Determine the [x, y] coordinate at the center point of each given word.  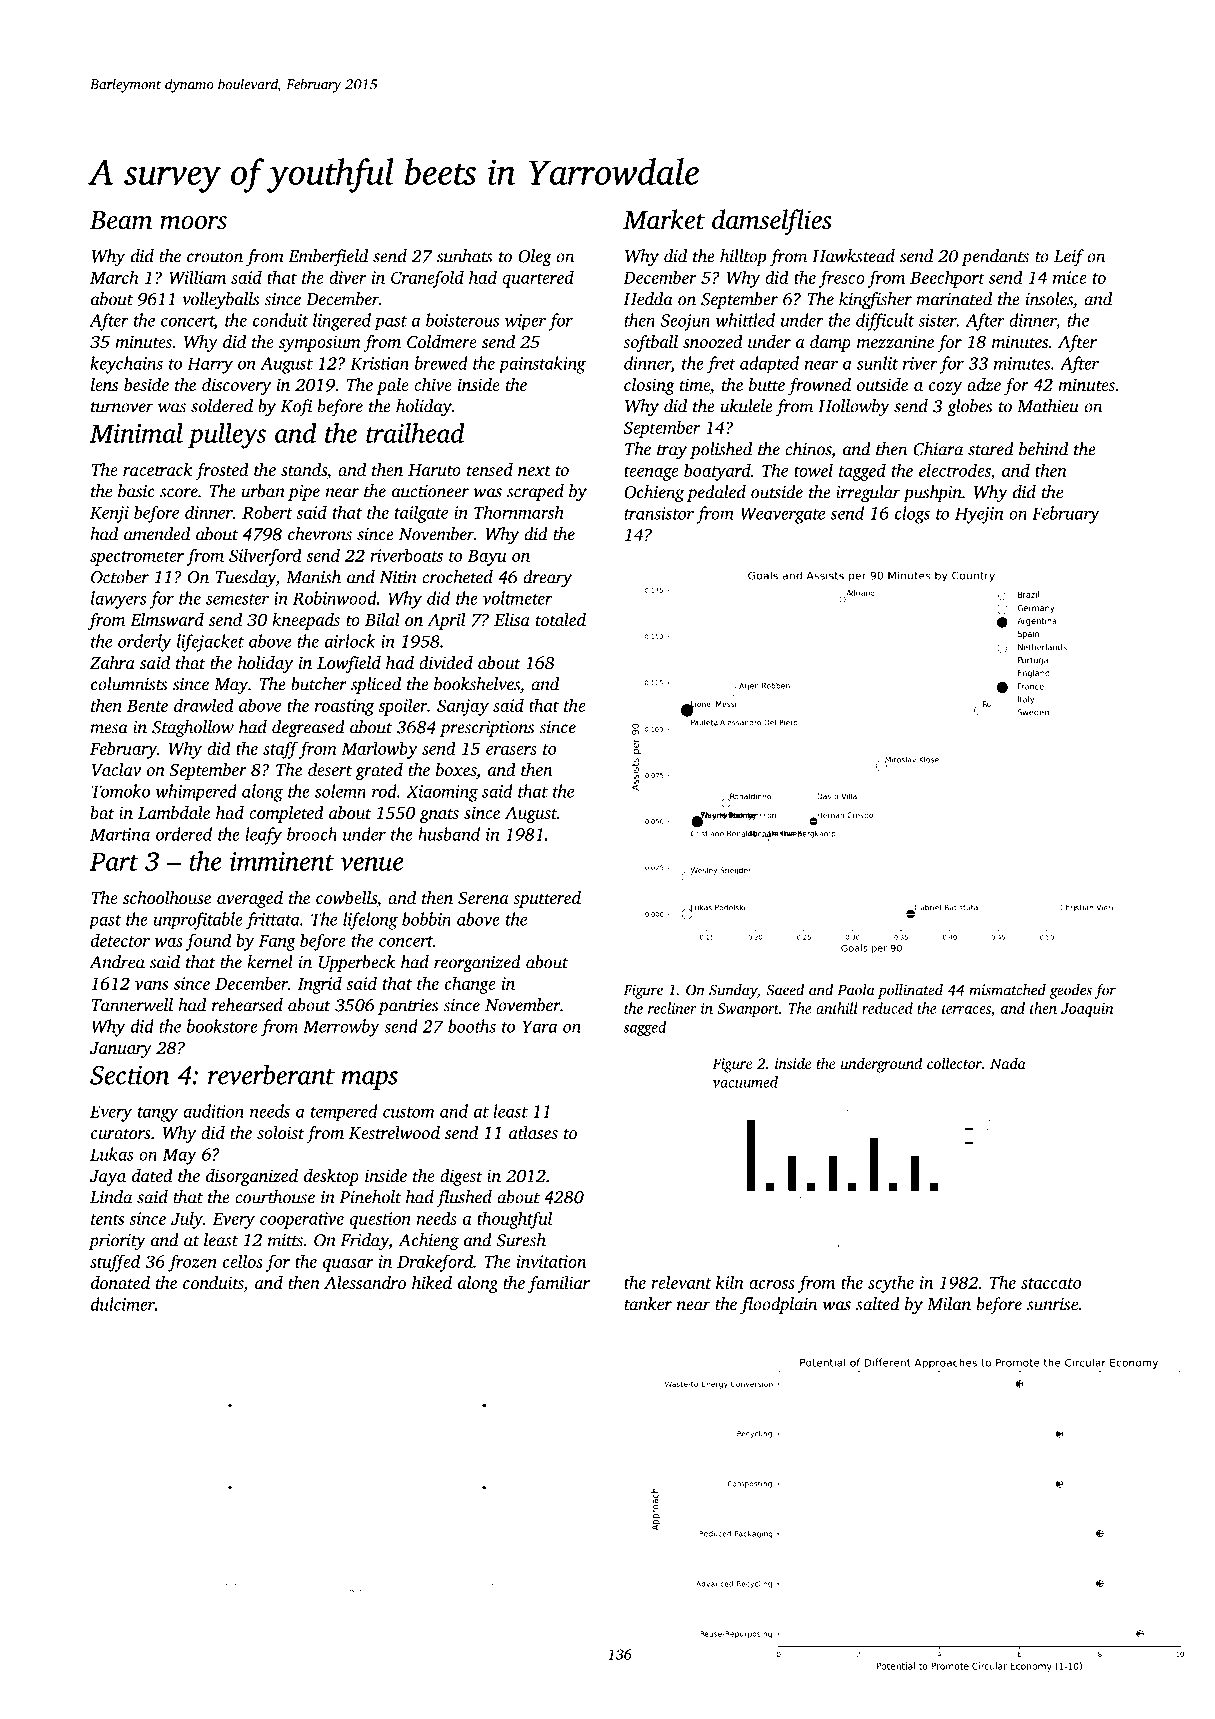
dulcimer [123, 1304]
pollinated [910, 991]
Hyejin [979, 515]
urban [263, 491]
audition [213, 1111]
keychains [126, 365]
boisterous [462, 320]
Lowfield [349, 664]
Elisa [512, 619]
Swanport [748, 1010]
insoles [1049, 299]
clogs [912, 515]
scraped [535, 492]
